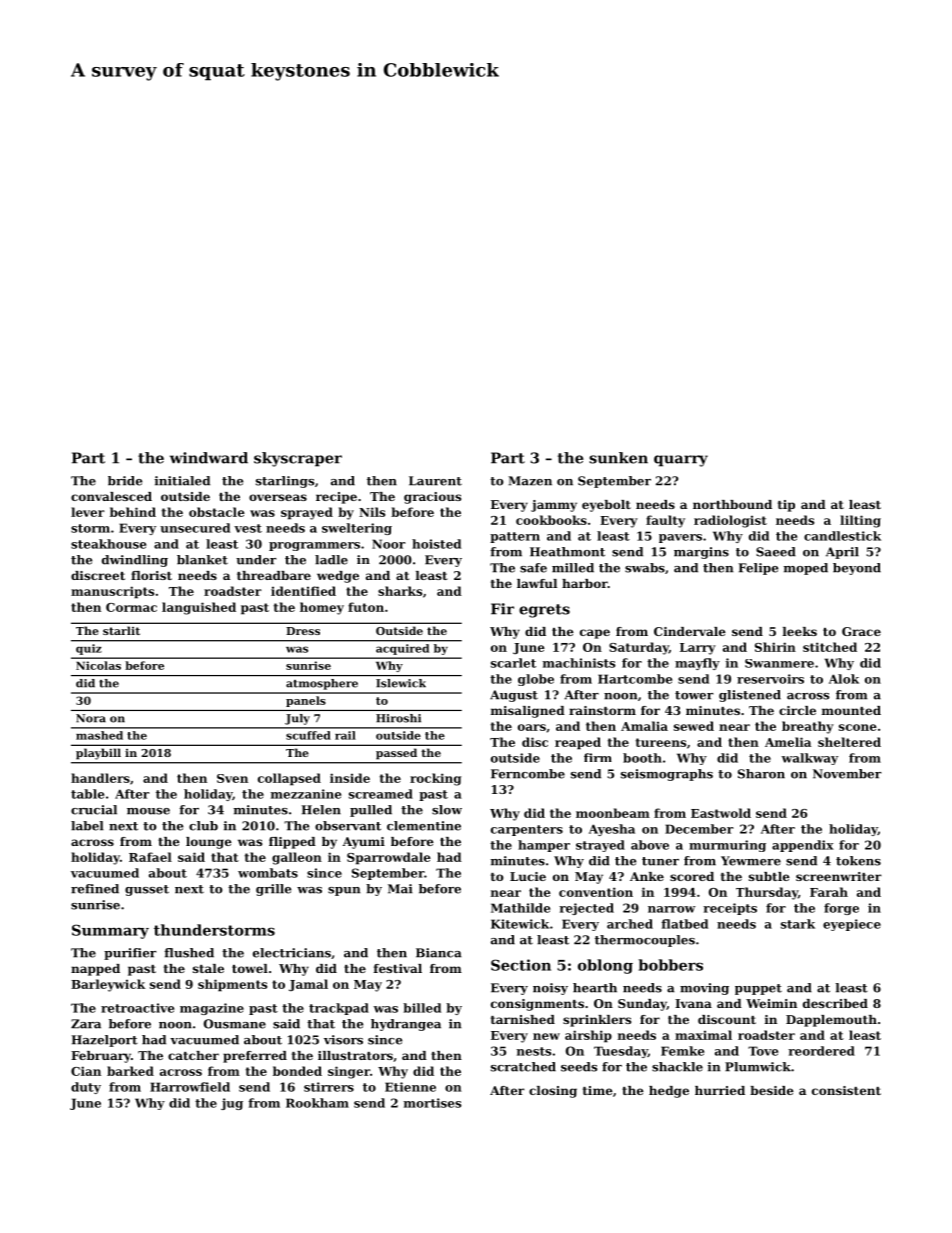 The image size is (952, 1233). What do you see at coordinates (406, 1025) in the screenshot?
I see `hydrangea` at bounding box center [406, 1025].
